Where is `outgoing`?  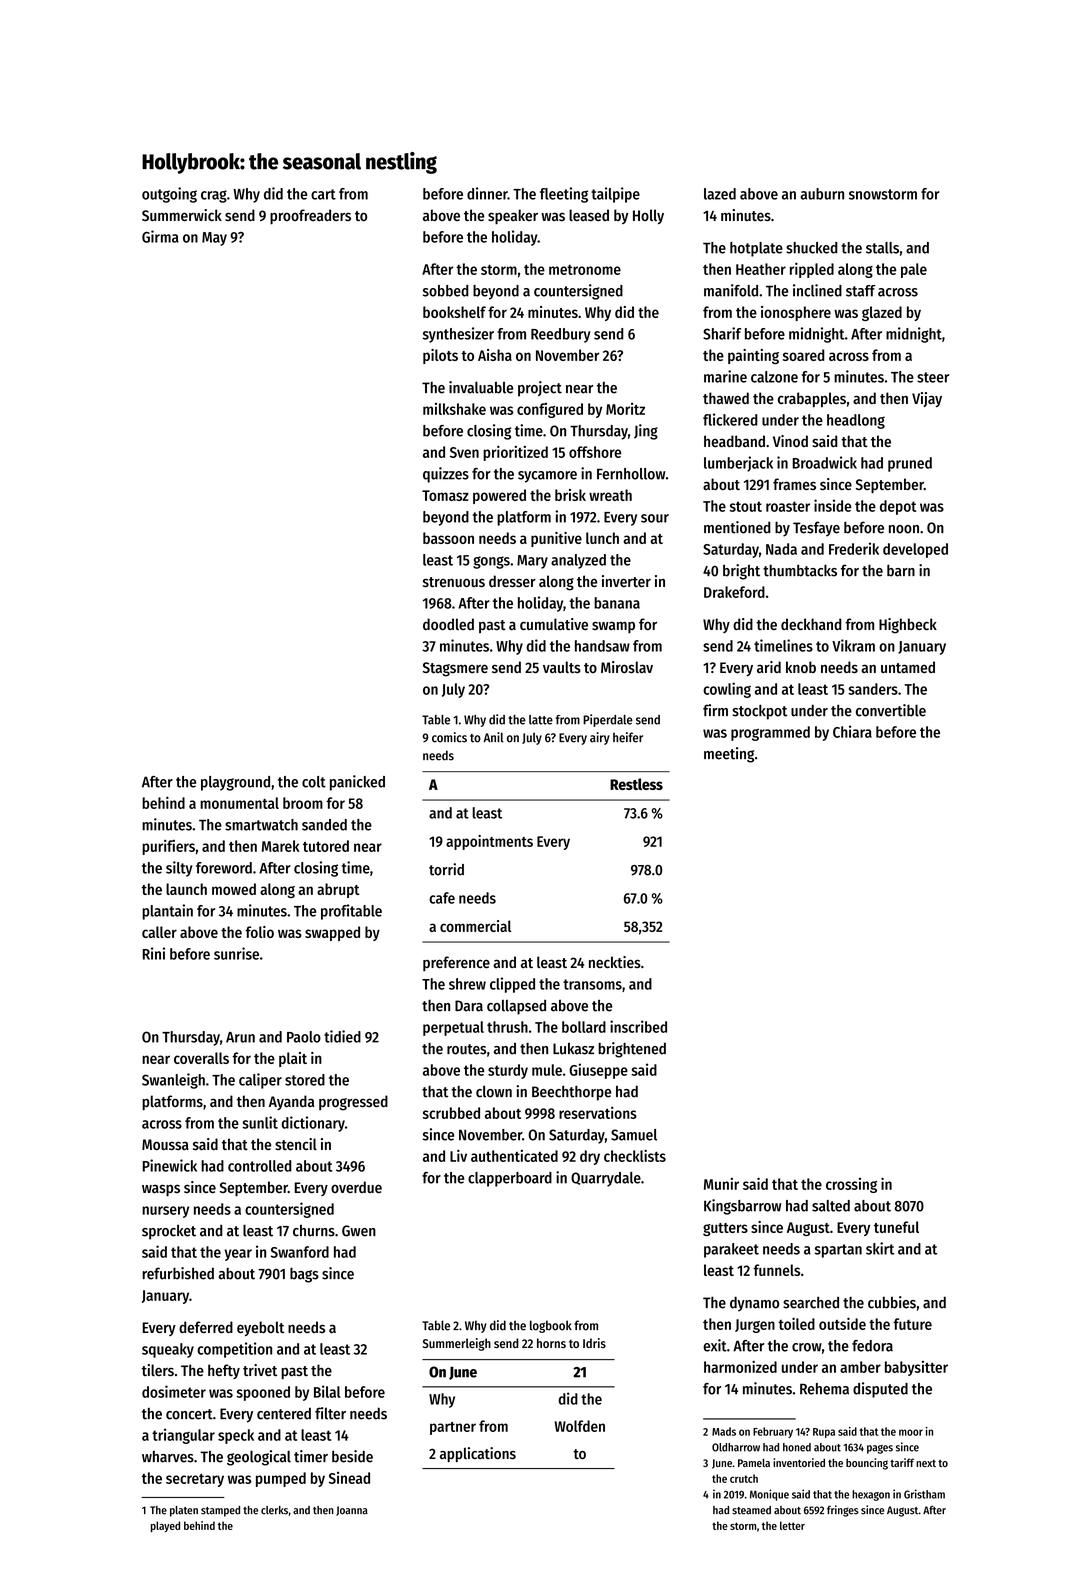
outgoing is located at coordinates (169, 195).
